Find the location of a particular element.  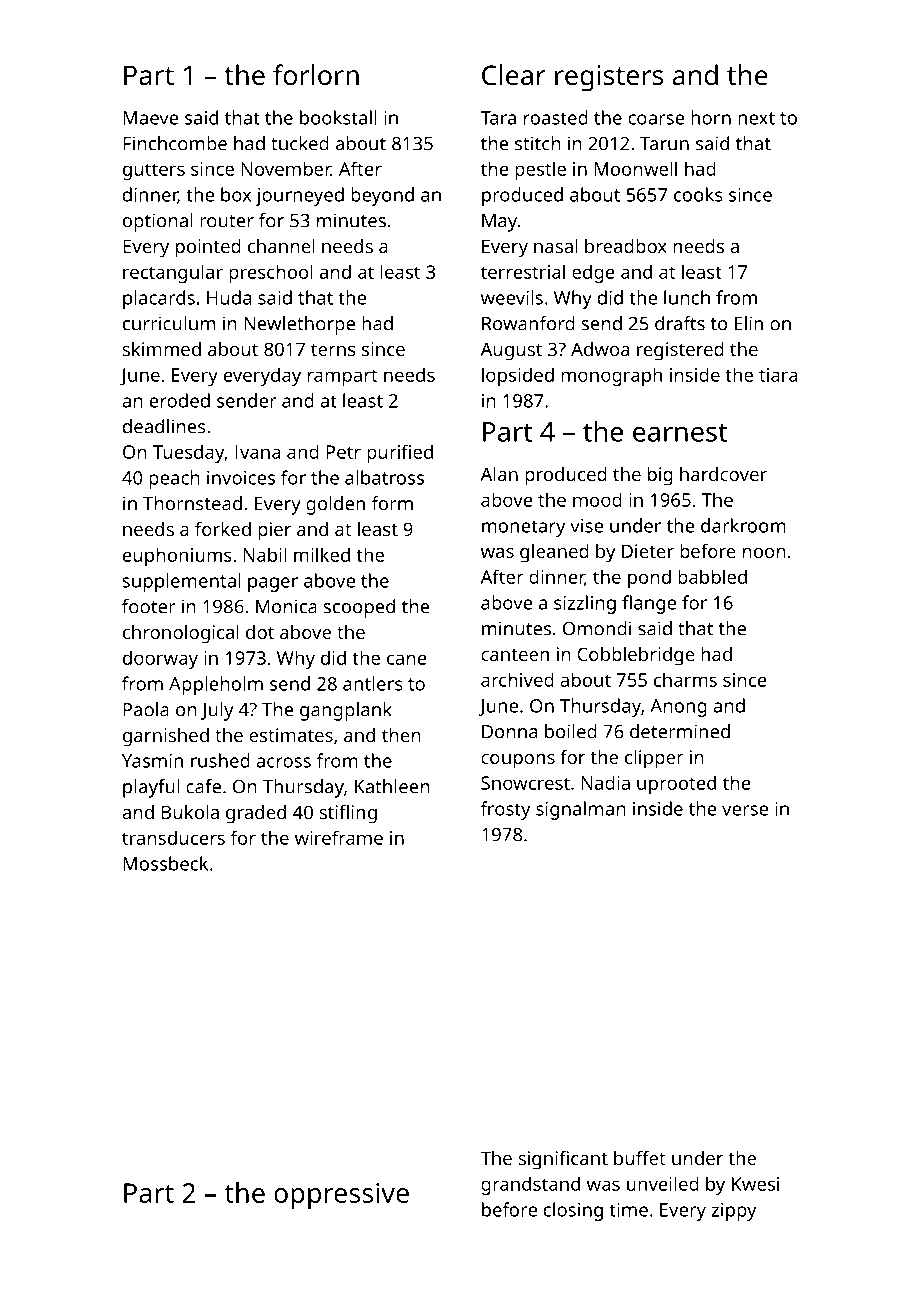

Tarun is located at coordinates (664, 144).
